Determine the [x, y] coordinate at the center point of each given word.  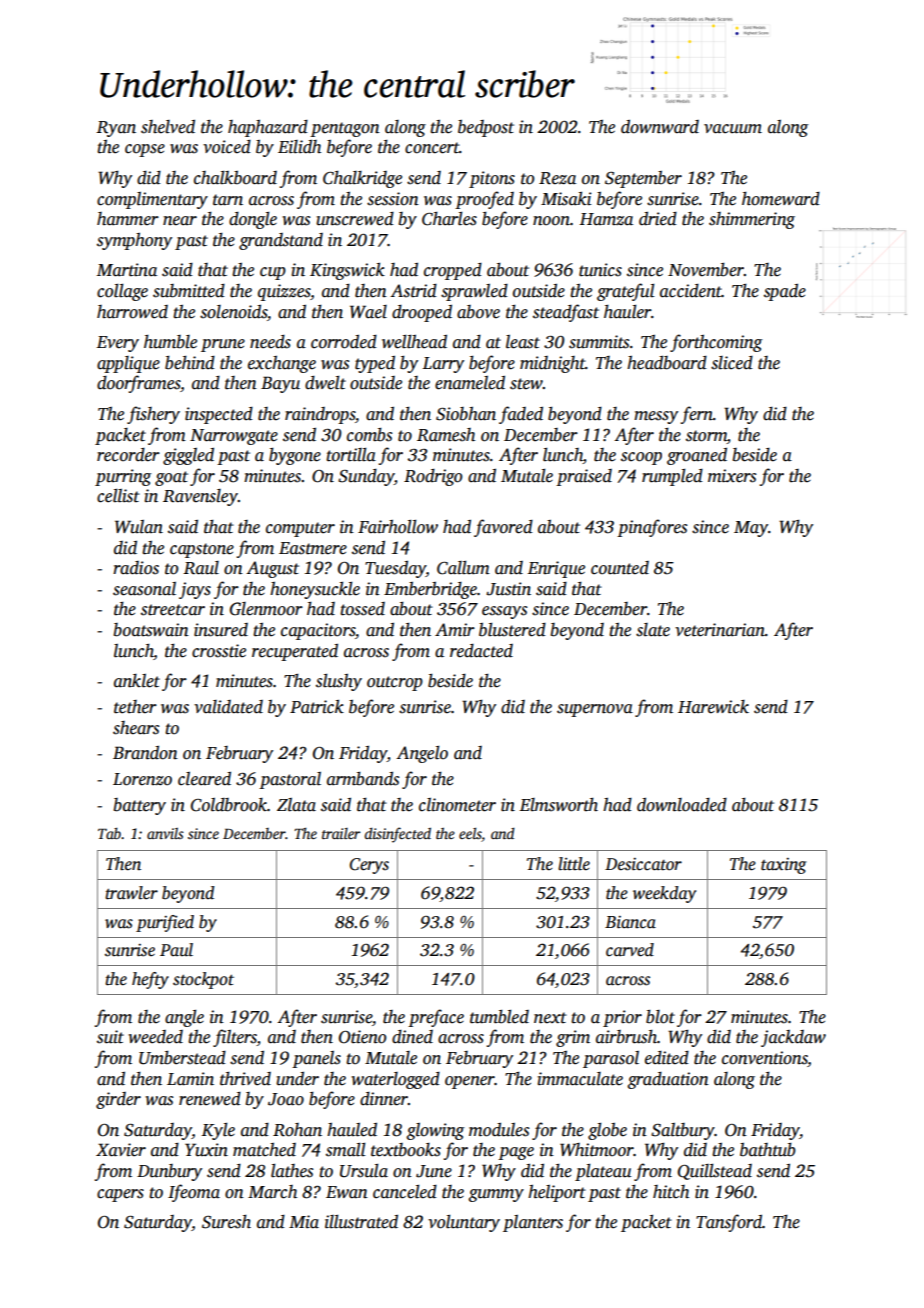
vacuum [733, 129]
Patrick [317, 707]
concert [432, 148]
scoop [641, 458]
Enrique [556, 569]
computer [300, 529]
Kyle [218, 1131]
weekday [664, 894]
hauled [352, 1130]
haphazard [268, 128]
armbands [363, 779]
